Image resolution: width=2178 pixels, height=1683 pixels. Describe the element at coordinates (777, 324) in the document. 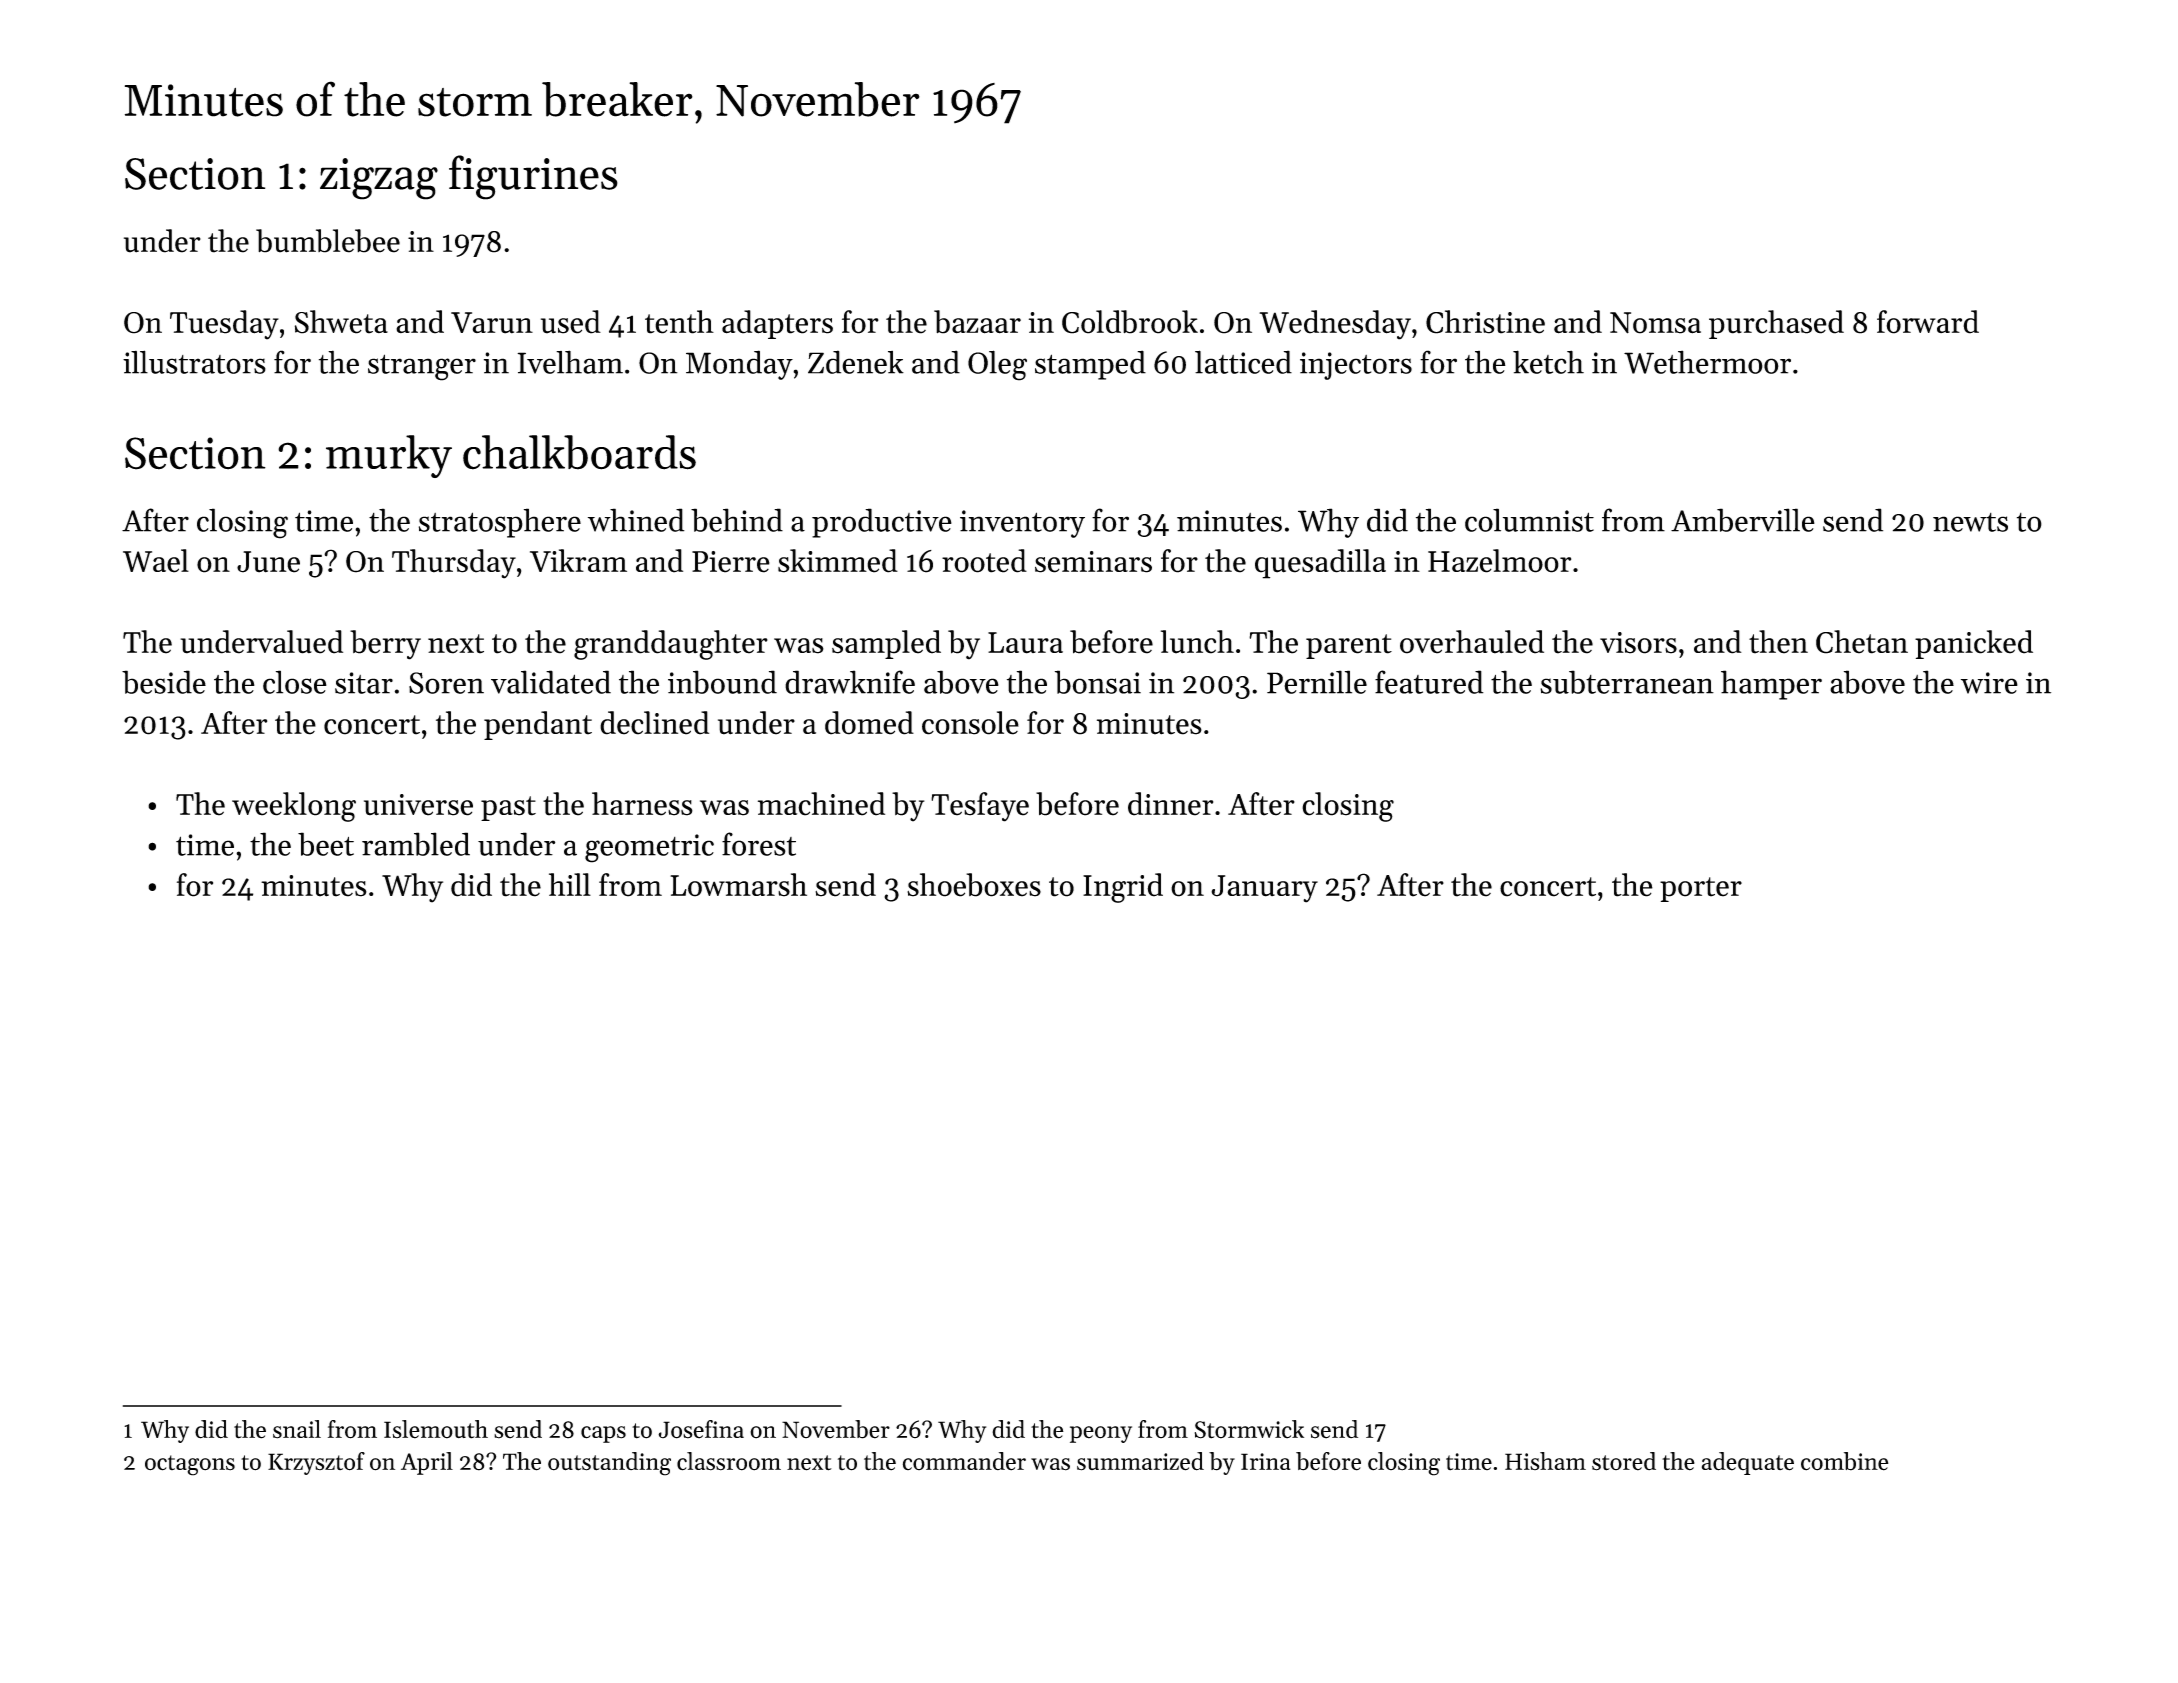

I see `adapters` at that location.
